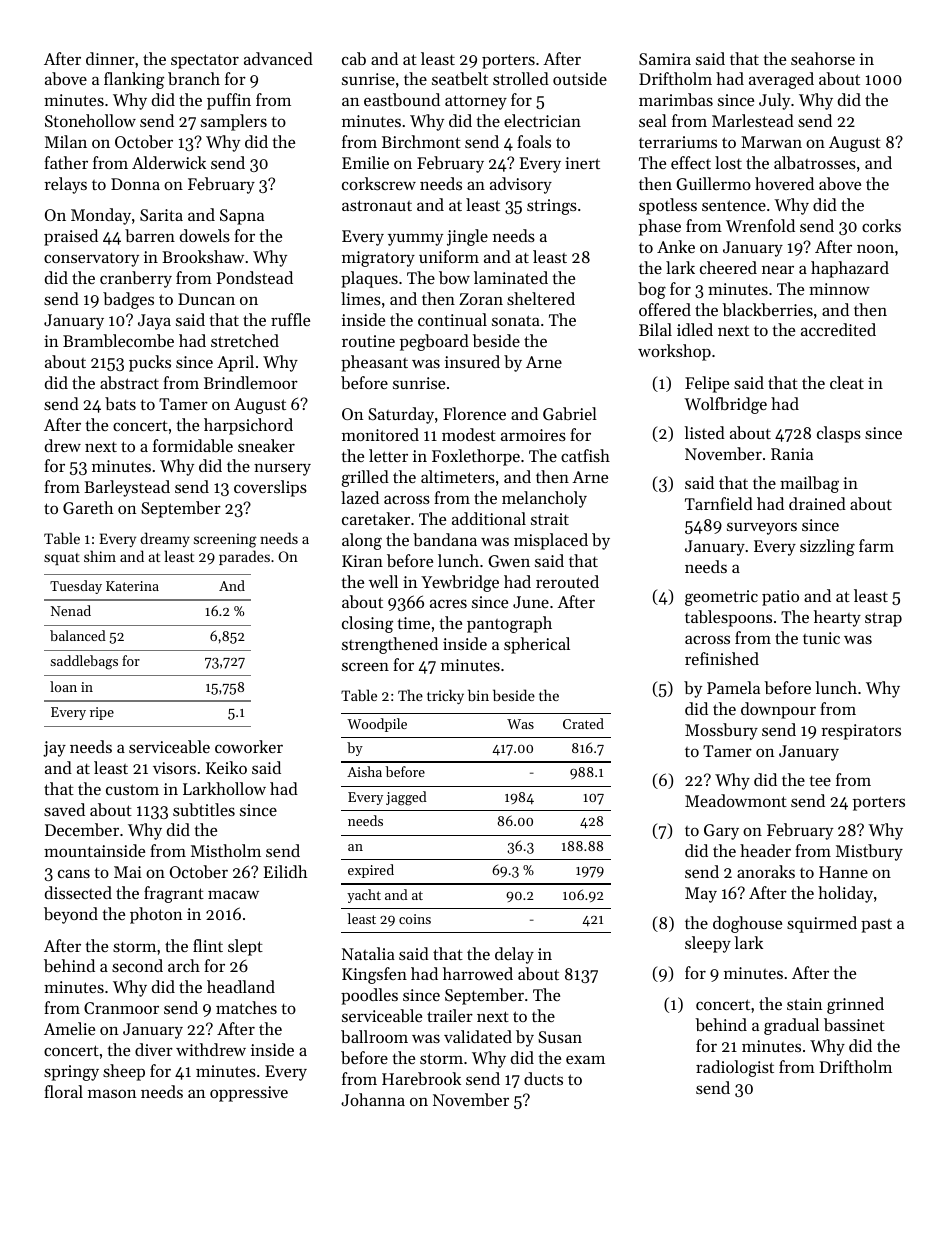  I want to click on Foxlethorpe, so click(476, 457).
